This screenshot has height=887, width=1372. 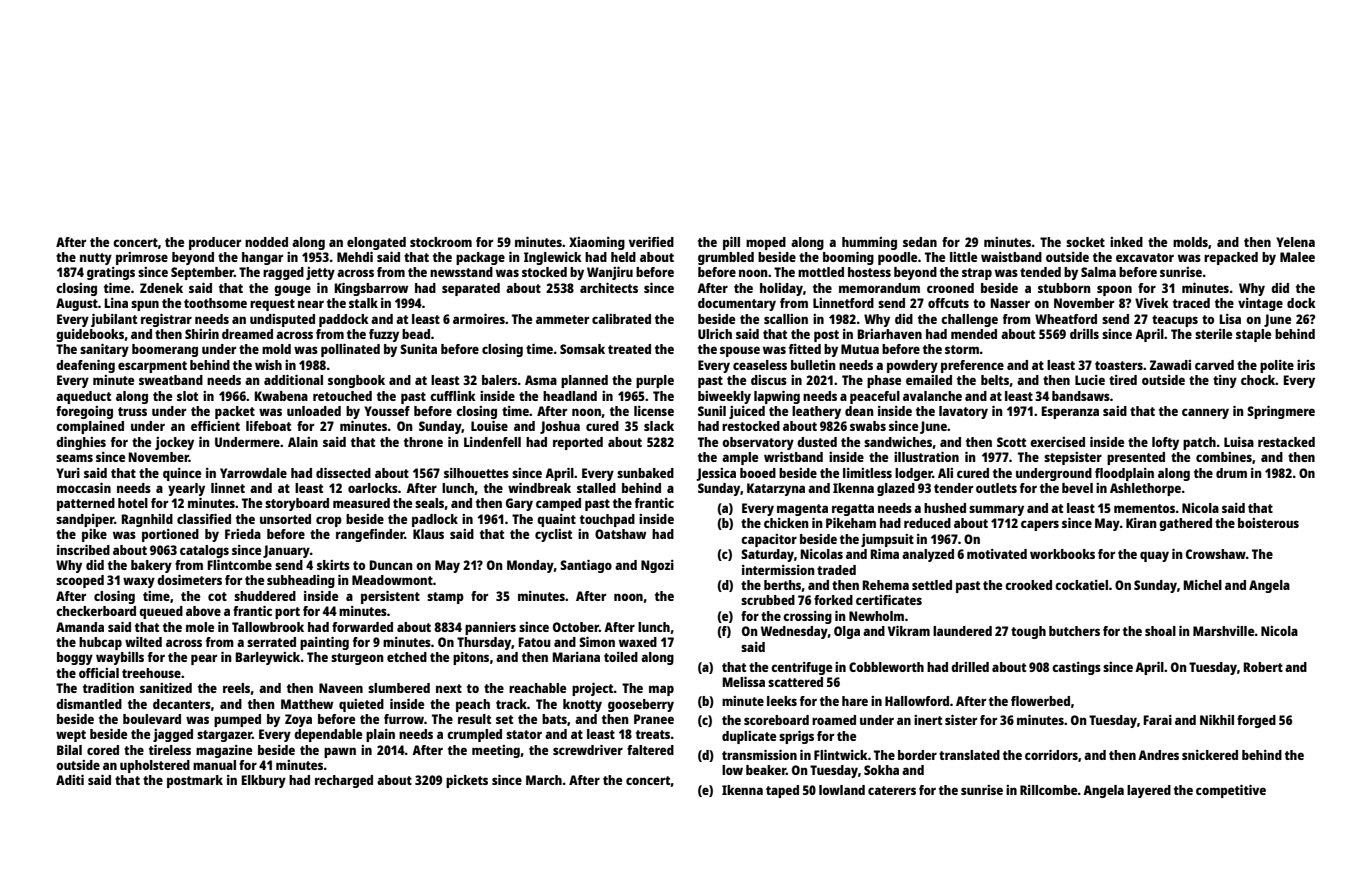 I want to click on pear, so click(x=204, y=659).
